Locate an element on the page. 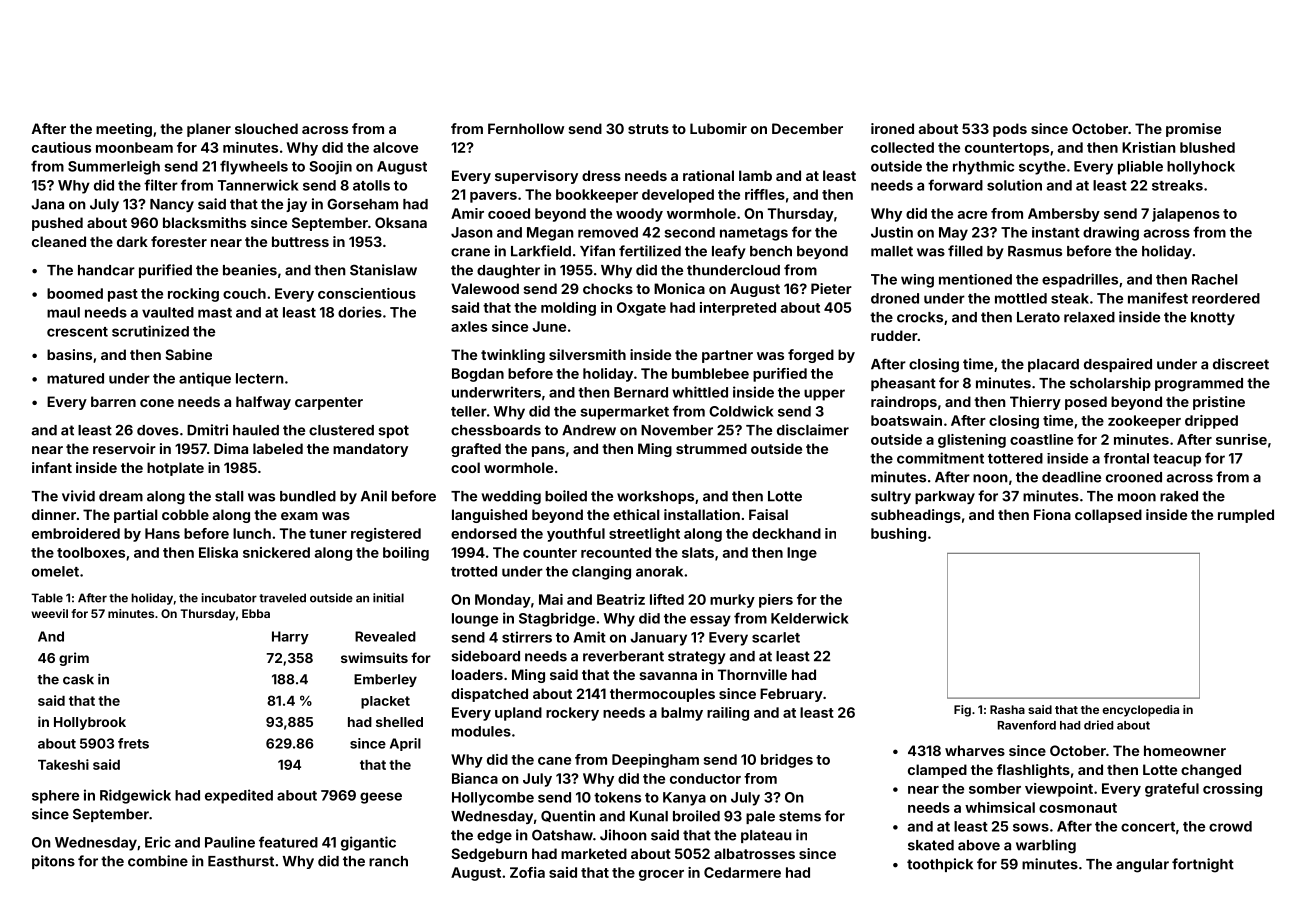 The image size is (1308, 924). knotty is located at coordinates (1213, 318).
